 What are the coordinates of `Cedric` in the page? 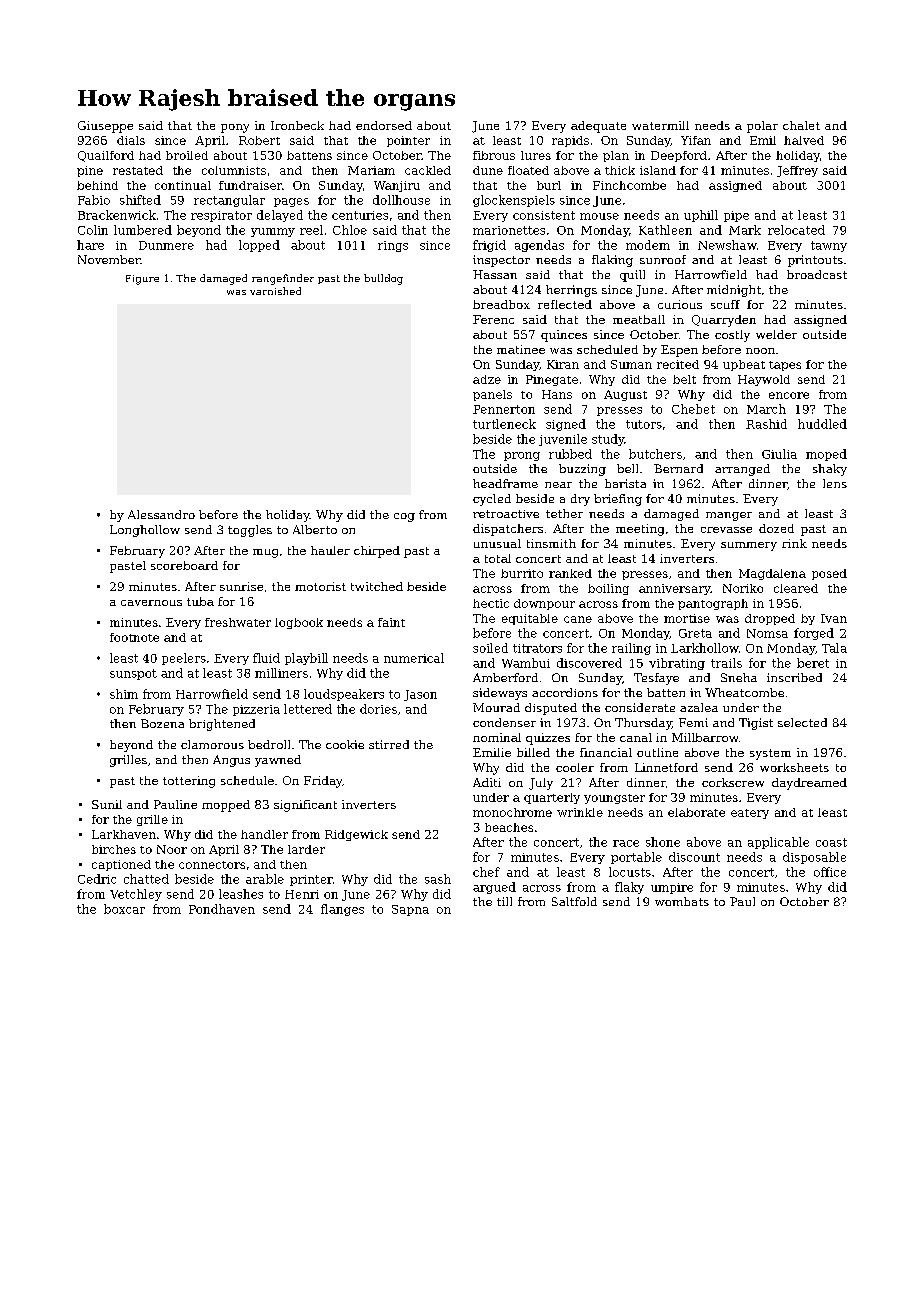 It's located at (97, 879).
